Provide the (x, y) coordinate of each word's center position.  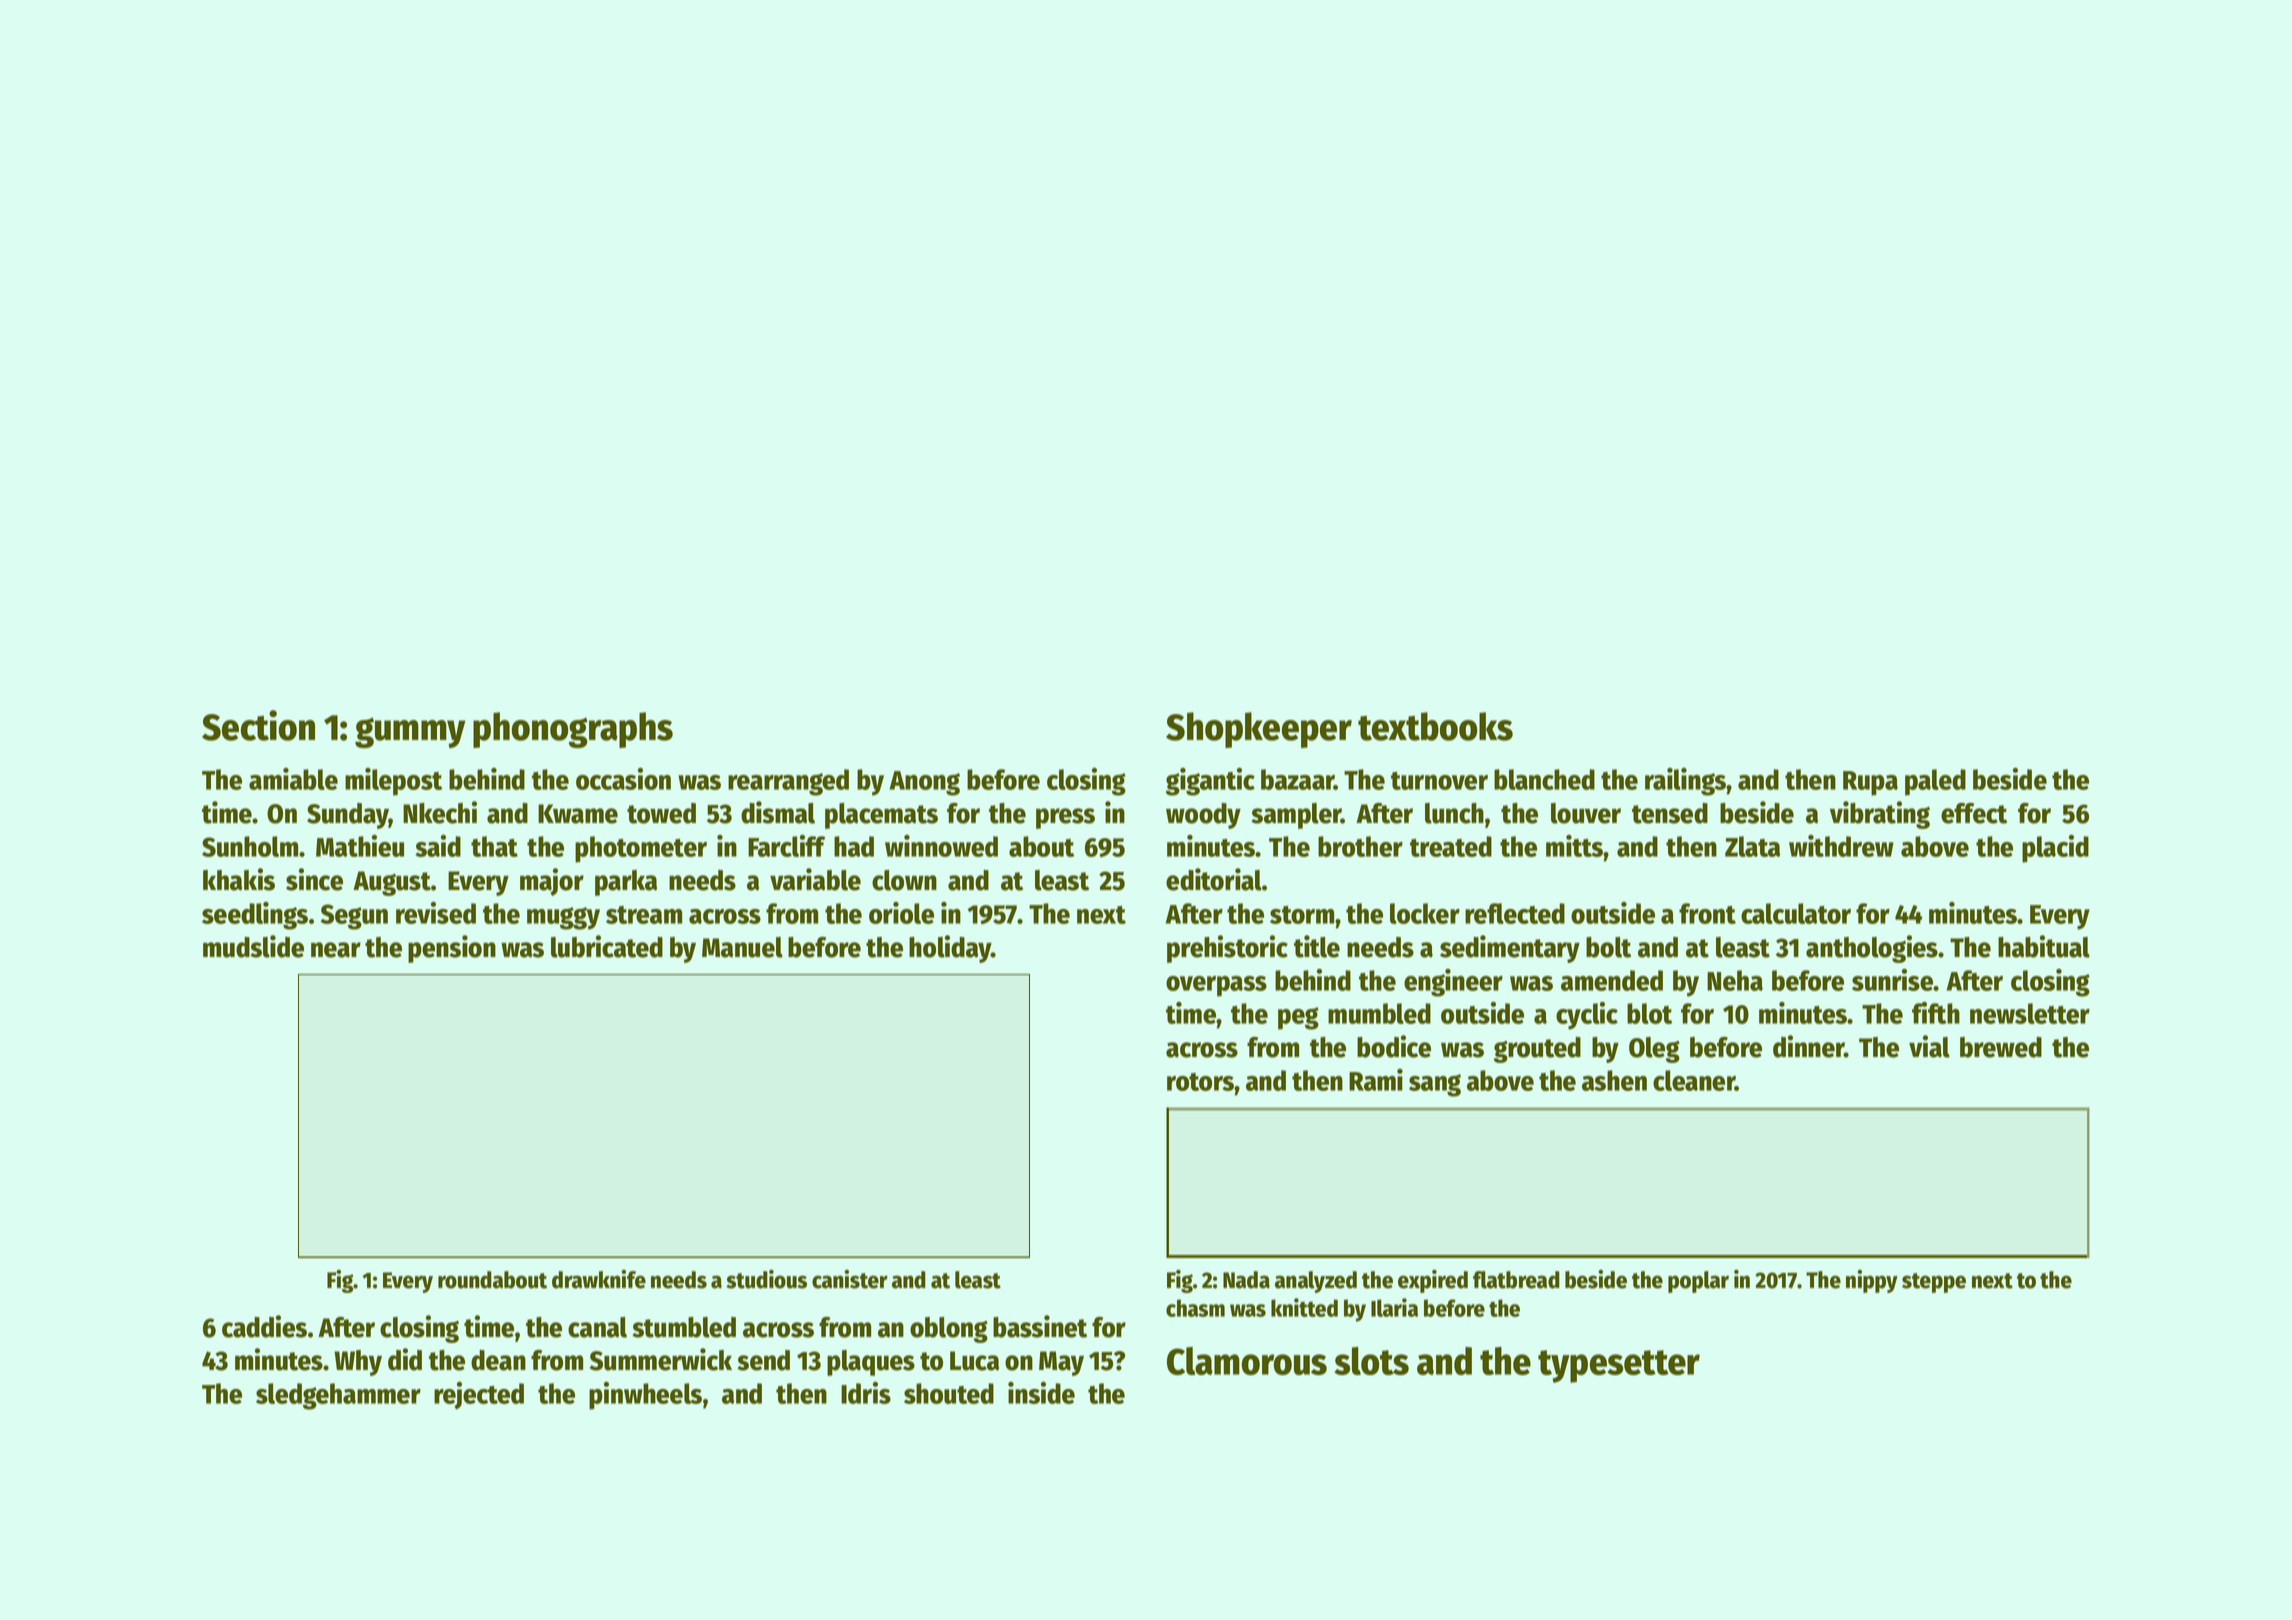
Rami (1376, 1080)
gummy (410, 732)
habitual (2044, 946)
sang (1435, 1085)
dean (498, 1360)
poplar (1698, 1282)
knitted (1304, 1307)
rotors (1201, 1082)
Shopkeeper (1259, 730)
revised (436, 913)
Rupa (1870, 783)
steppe (1934, 1283)
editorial (1214, 879)
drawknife (599, 1279)
